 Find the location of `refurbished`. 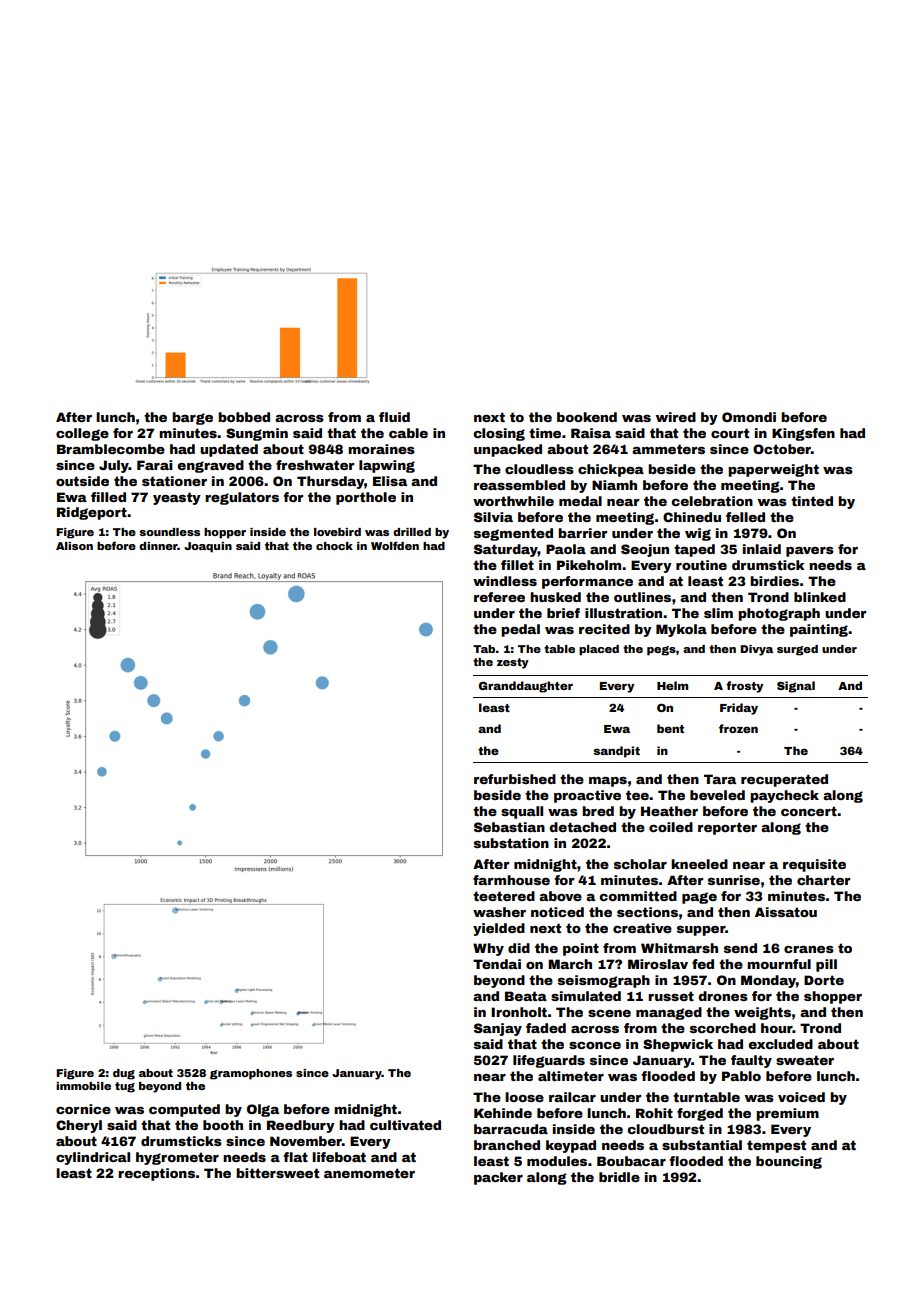

refurbished is located at coordinates (515, 779).
